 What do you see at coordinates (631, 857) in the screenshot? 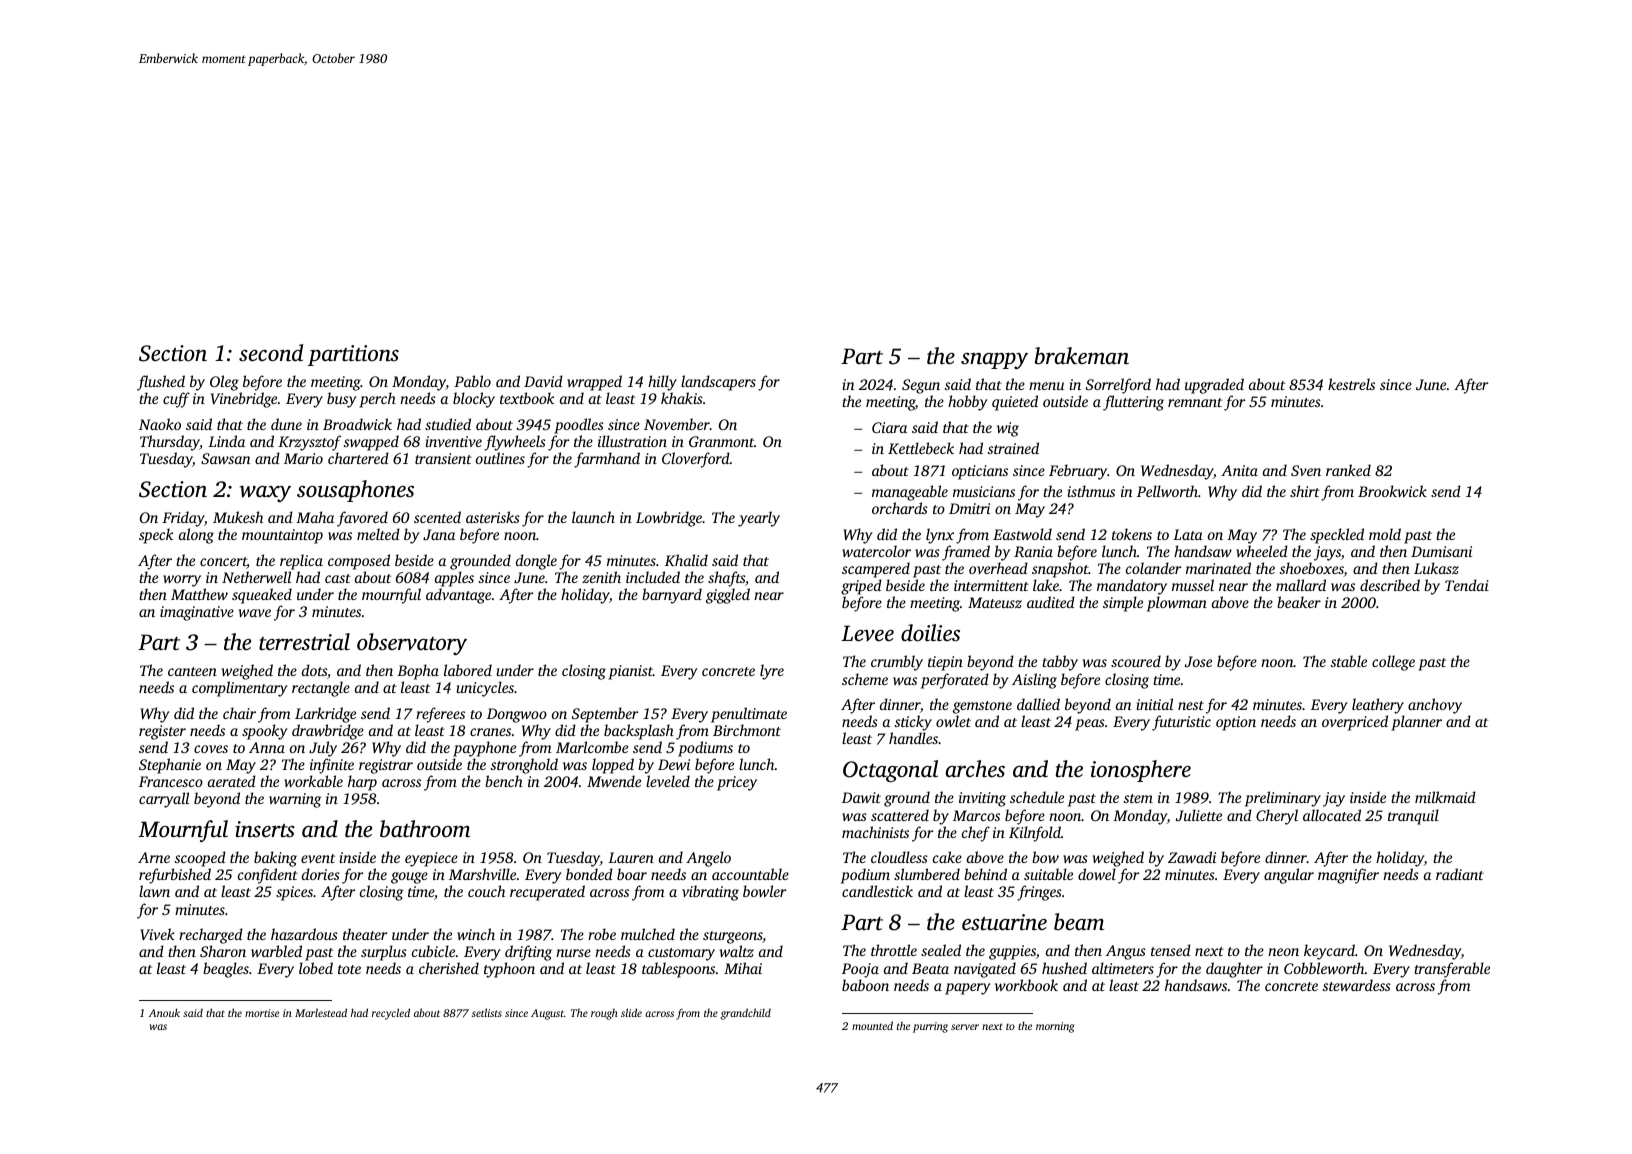
I see `Lauren` at bounding box center [631, 857].
